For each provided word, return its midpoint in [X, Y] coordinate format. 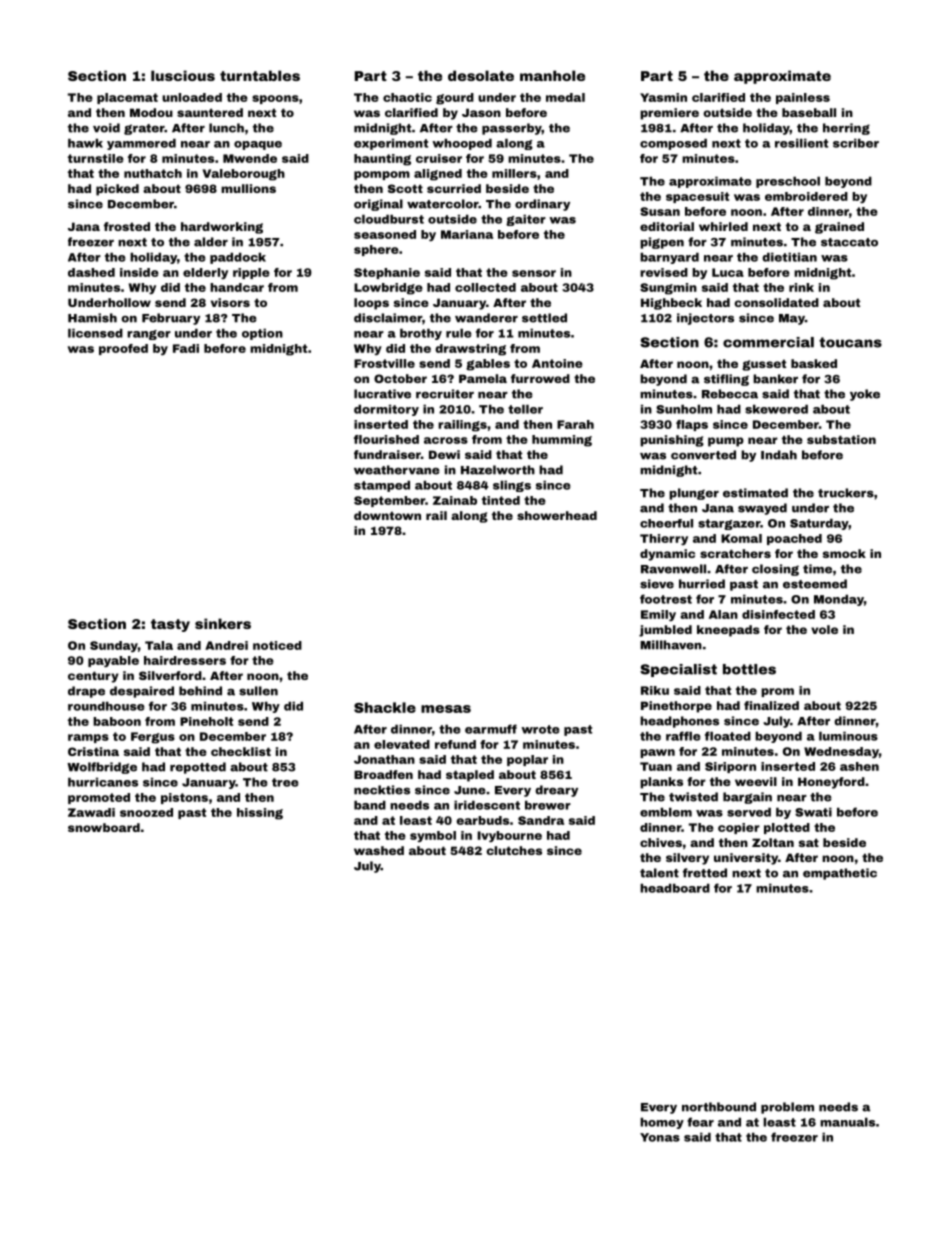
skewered [776, 409]
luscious [183, 75]
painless [803, 98]
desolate [481, 75]
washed [379, 850]
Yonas [660, 1137]
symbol [433, 836]
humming [562, 441]
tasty [170, 625]
